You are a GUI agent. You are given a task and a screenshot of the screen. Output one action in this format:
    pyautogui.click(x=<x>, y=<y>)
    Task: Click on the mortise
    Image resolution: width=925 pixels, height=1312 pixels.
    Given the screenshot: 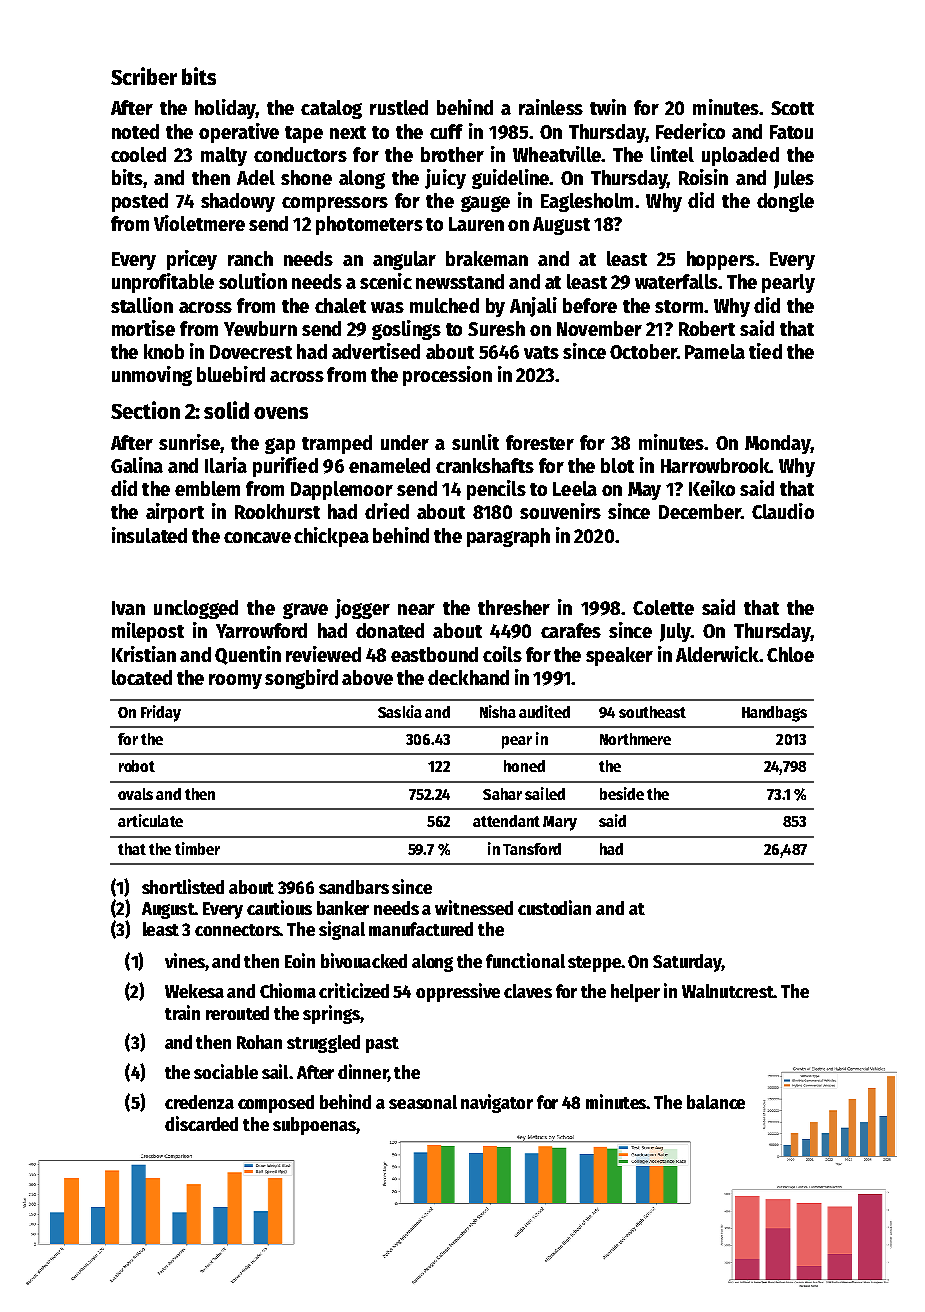 What is the action you would take?
    pyautogui.click(x=143, y=328)
